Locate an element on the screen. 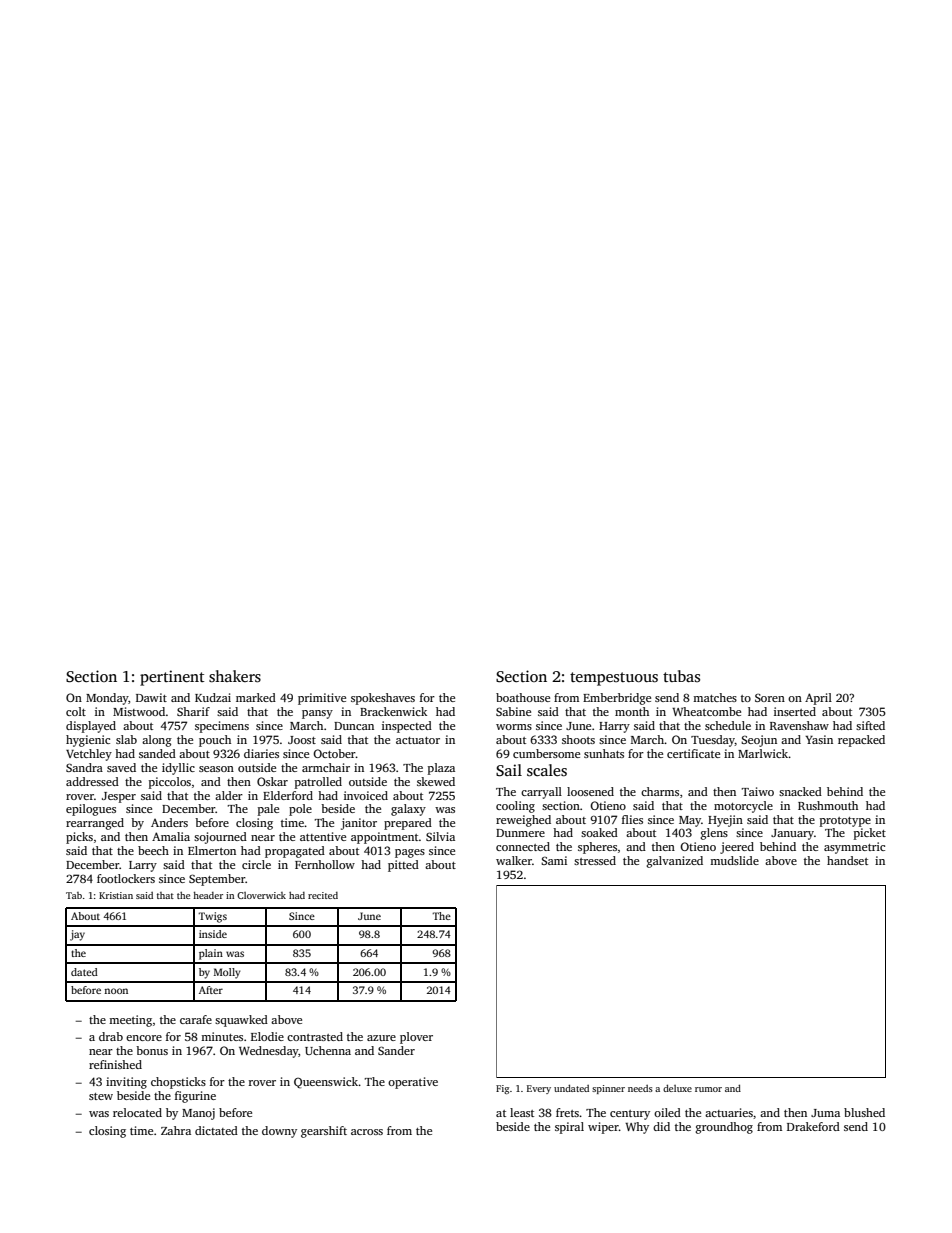 The height and width of the screenshot is (1233, 952). Kristian is located at coordinates (116, 895).
